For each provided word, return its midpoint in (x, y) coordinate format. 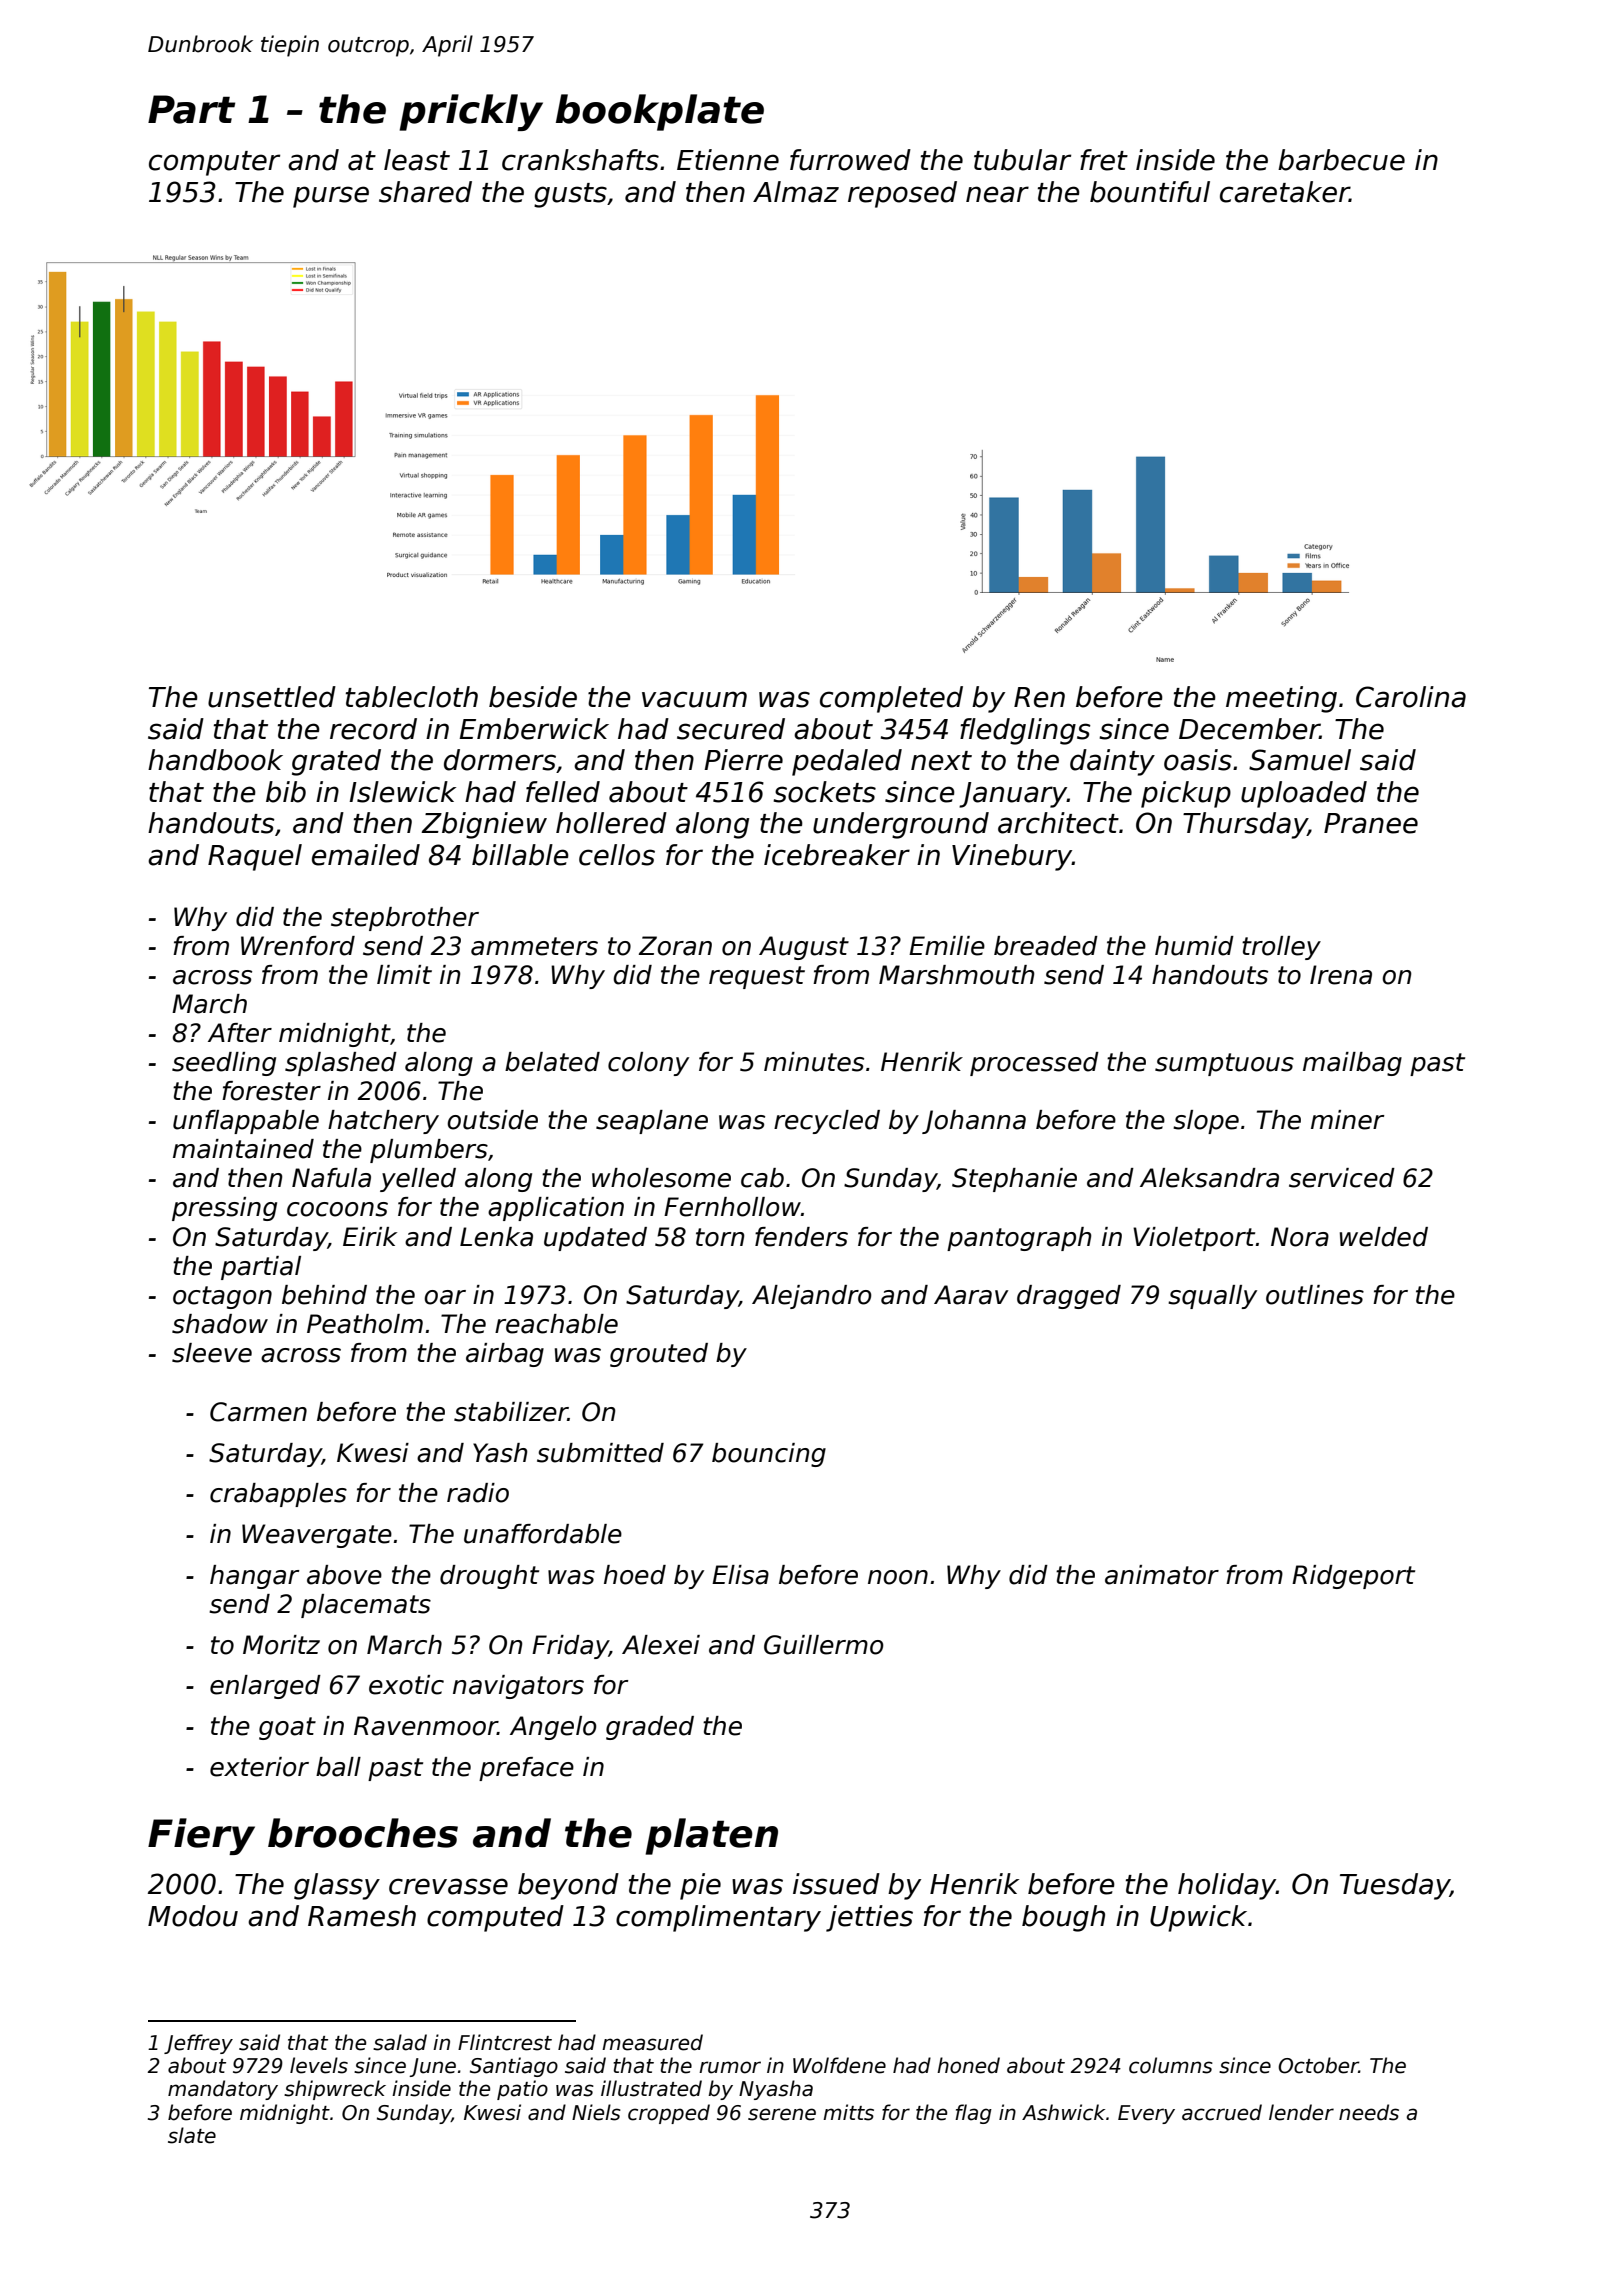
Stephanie (1014, 1180)
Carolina (1411, 697)
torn (720, 1237)
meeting (1281, 699)
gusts (570, 195)
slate (192, 2135)
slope (1206, 1122)
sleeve (212, 1353)
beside (533, 697)
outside (492, 1120)
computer (214, 163)
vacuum (694, 699)
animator (1162, 1575)
